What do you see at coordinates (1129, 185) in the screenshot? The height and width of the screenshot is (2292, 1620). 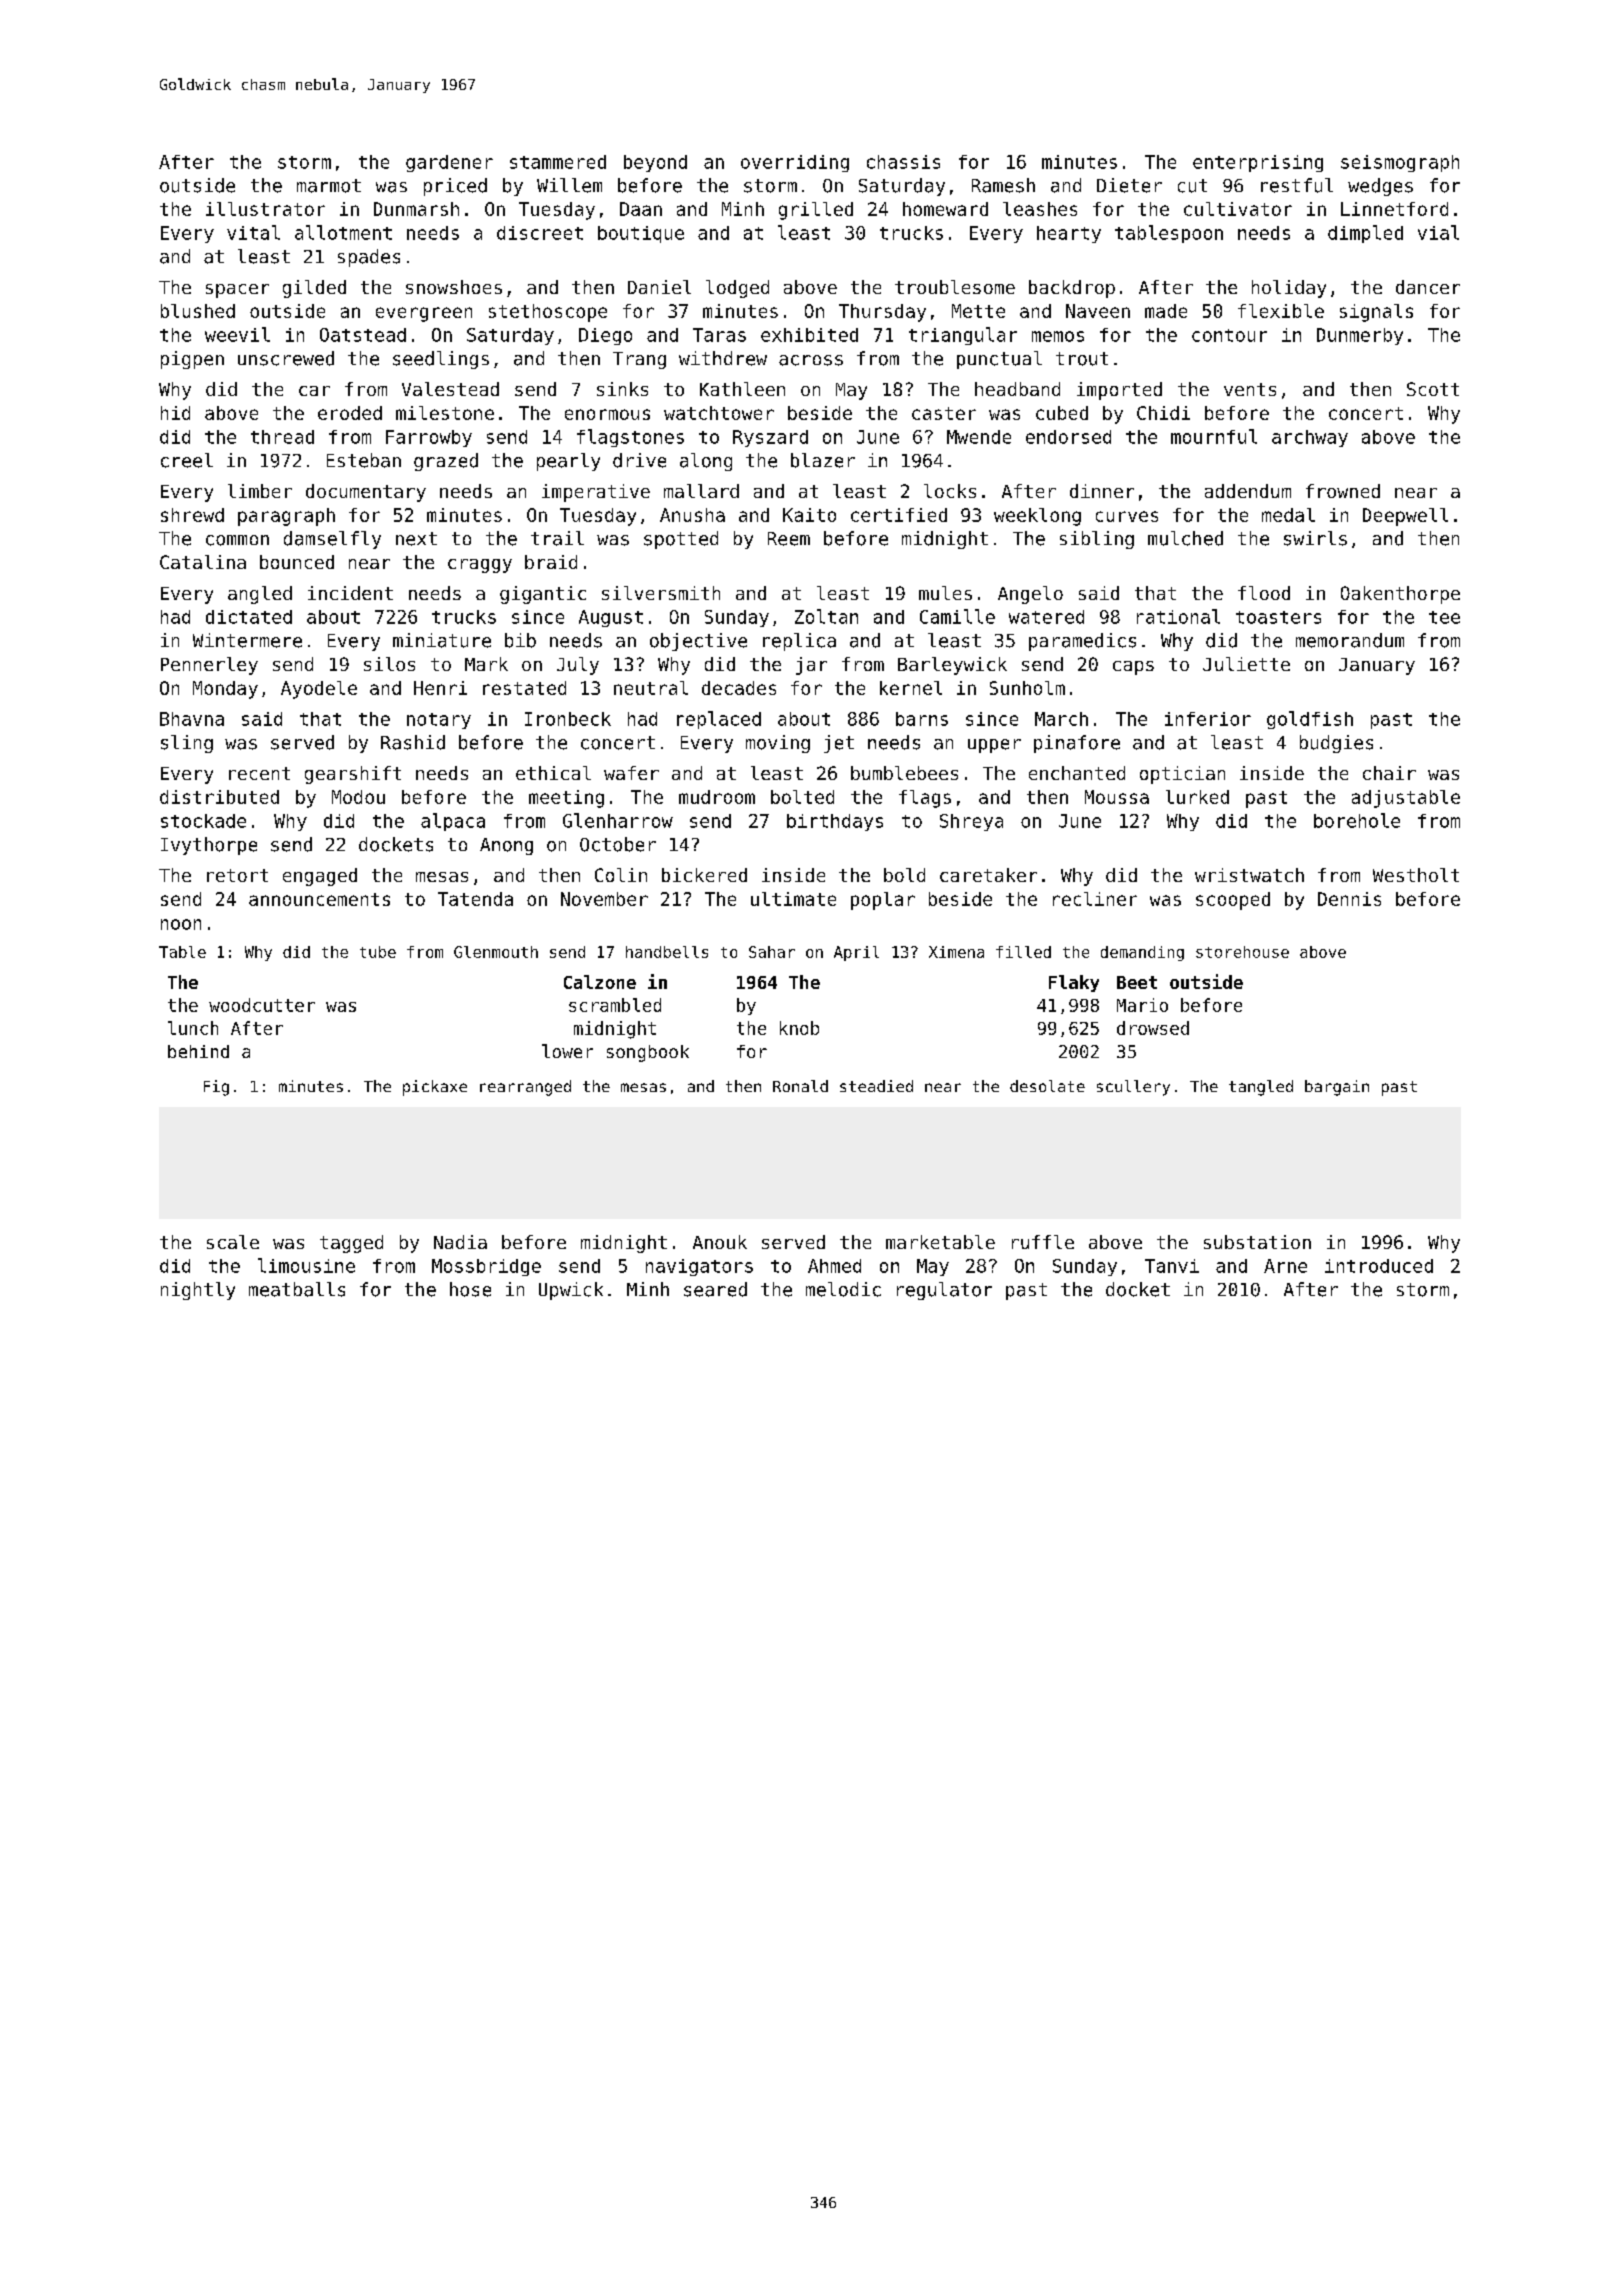 I see `Dieter` at bounding box center [1129, 185].
